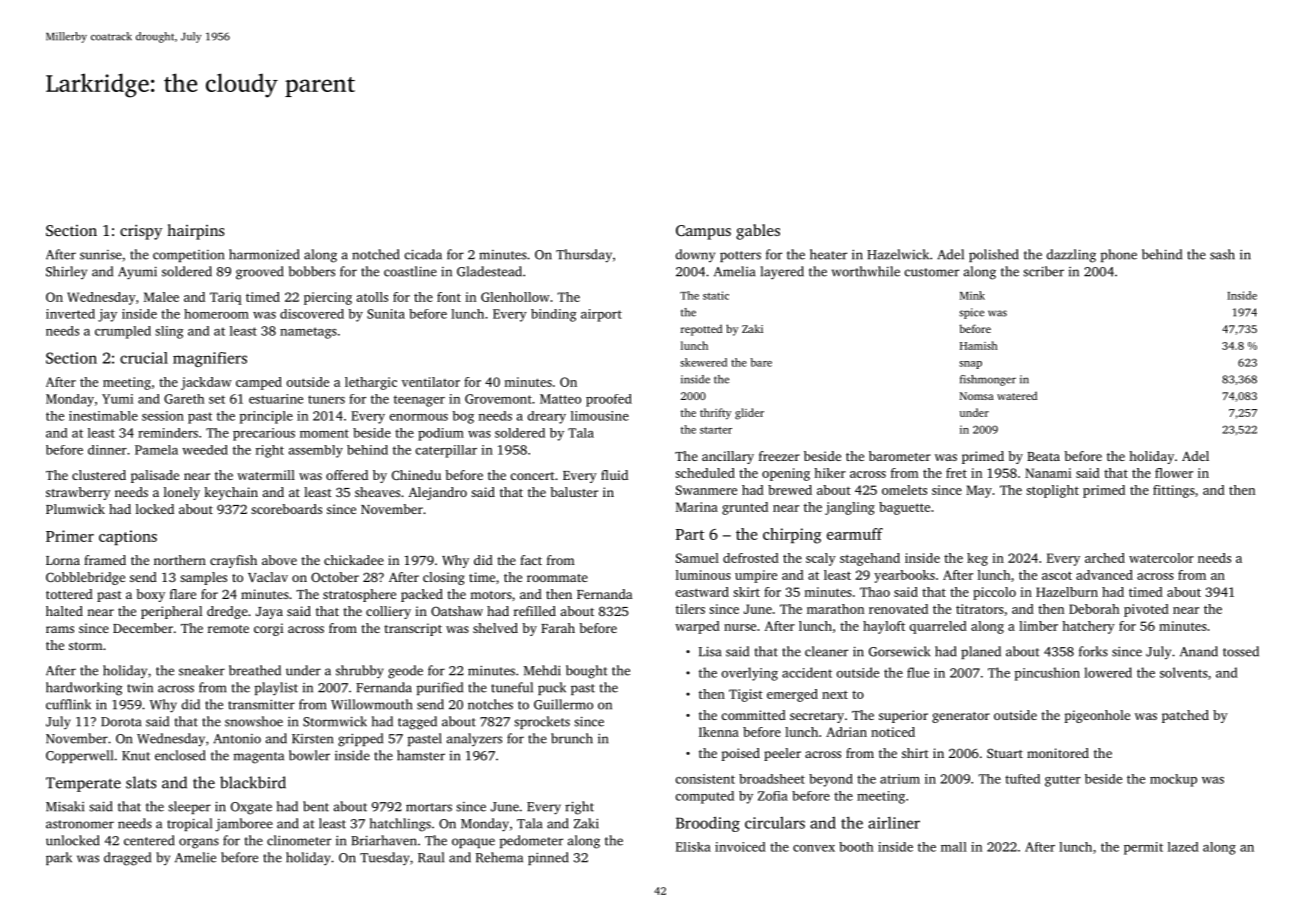 The image size is (1308, 924). I want to click on Matteo, so click(560, 399).
